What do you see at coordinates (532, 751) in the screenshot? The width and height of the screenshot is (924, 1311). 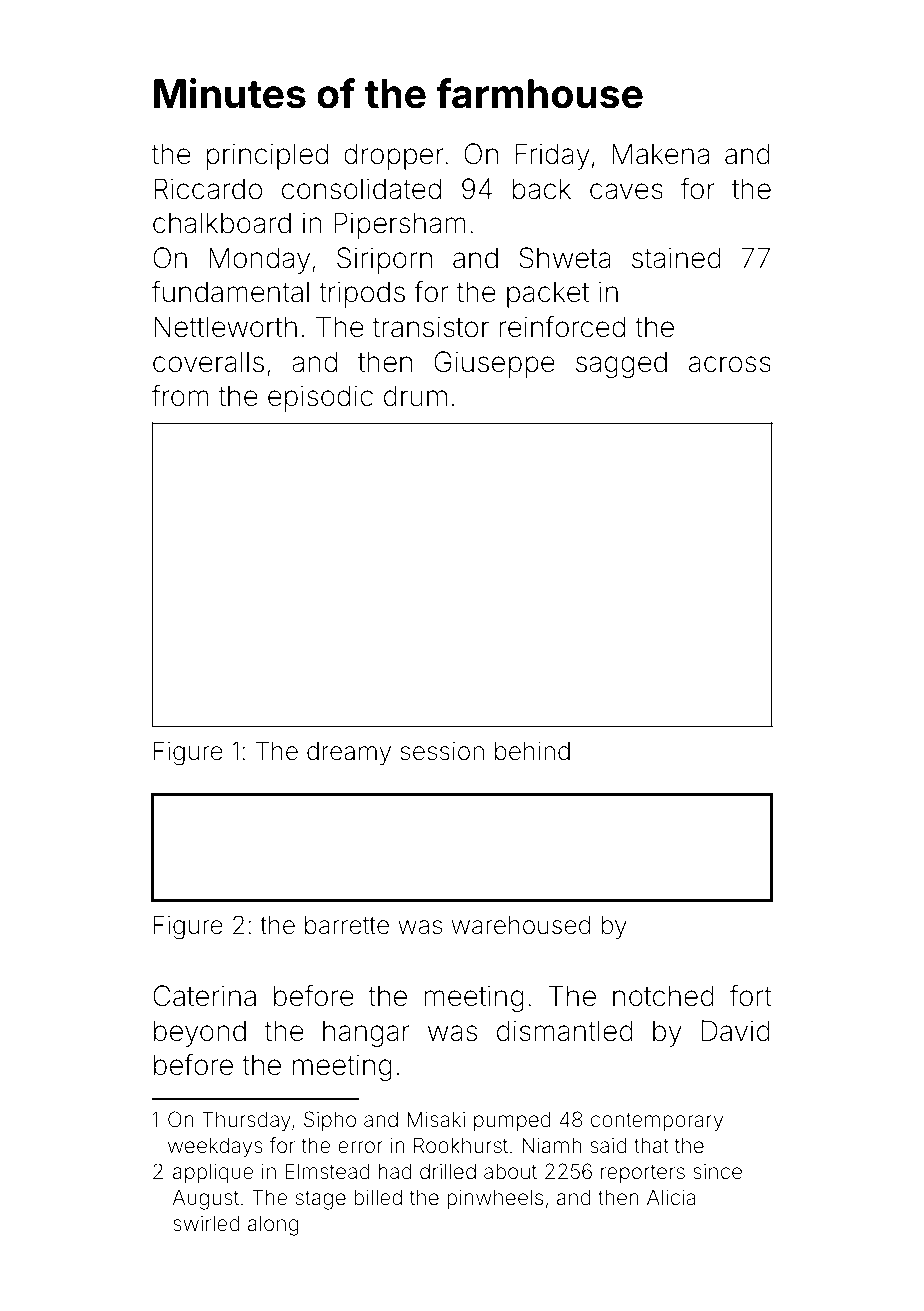 I see `behind` at bounding box center [532, 751].
